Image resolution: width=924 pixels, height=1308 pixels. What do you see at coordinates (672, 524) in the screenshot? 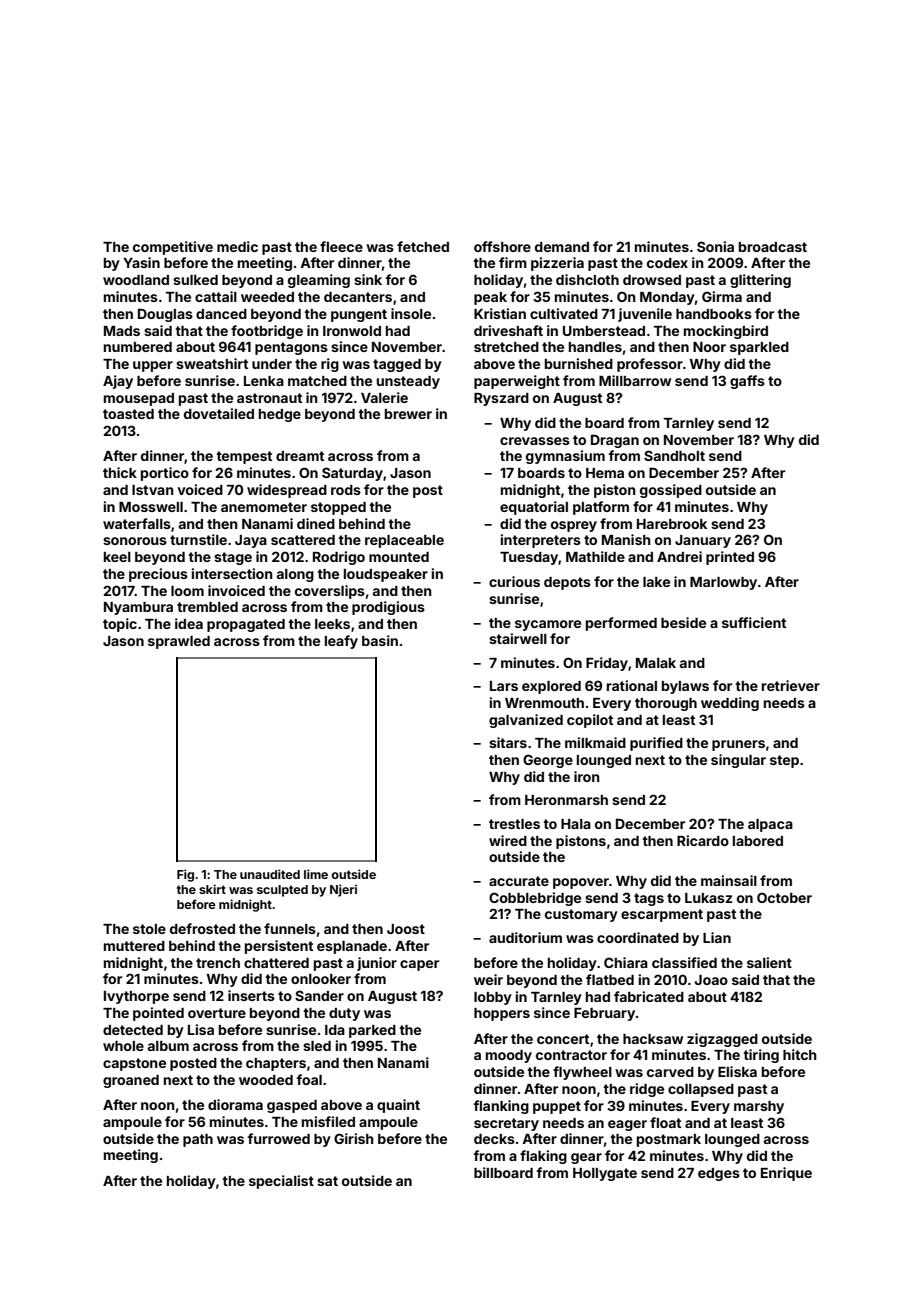
I see `Harebrook` at bounding box center [672, 524].
